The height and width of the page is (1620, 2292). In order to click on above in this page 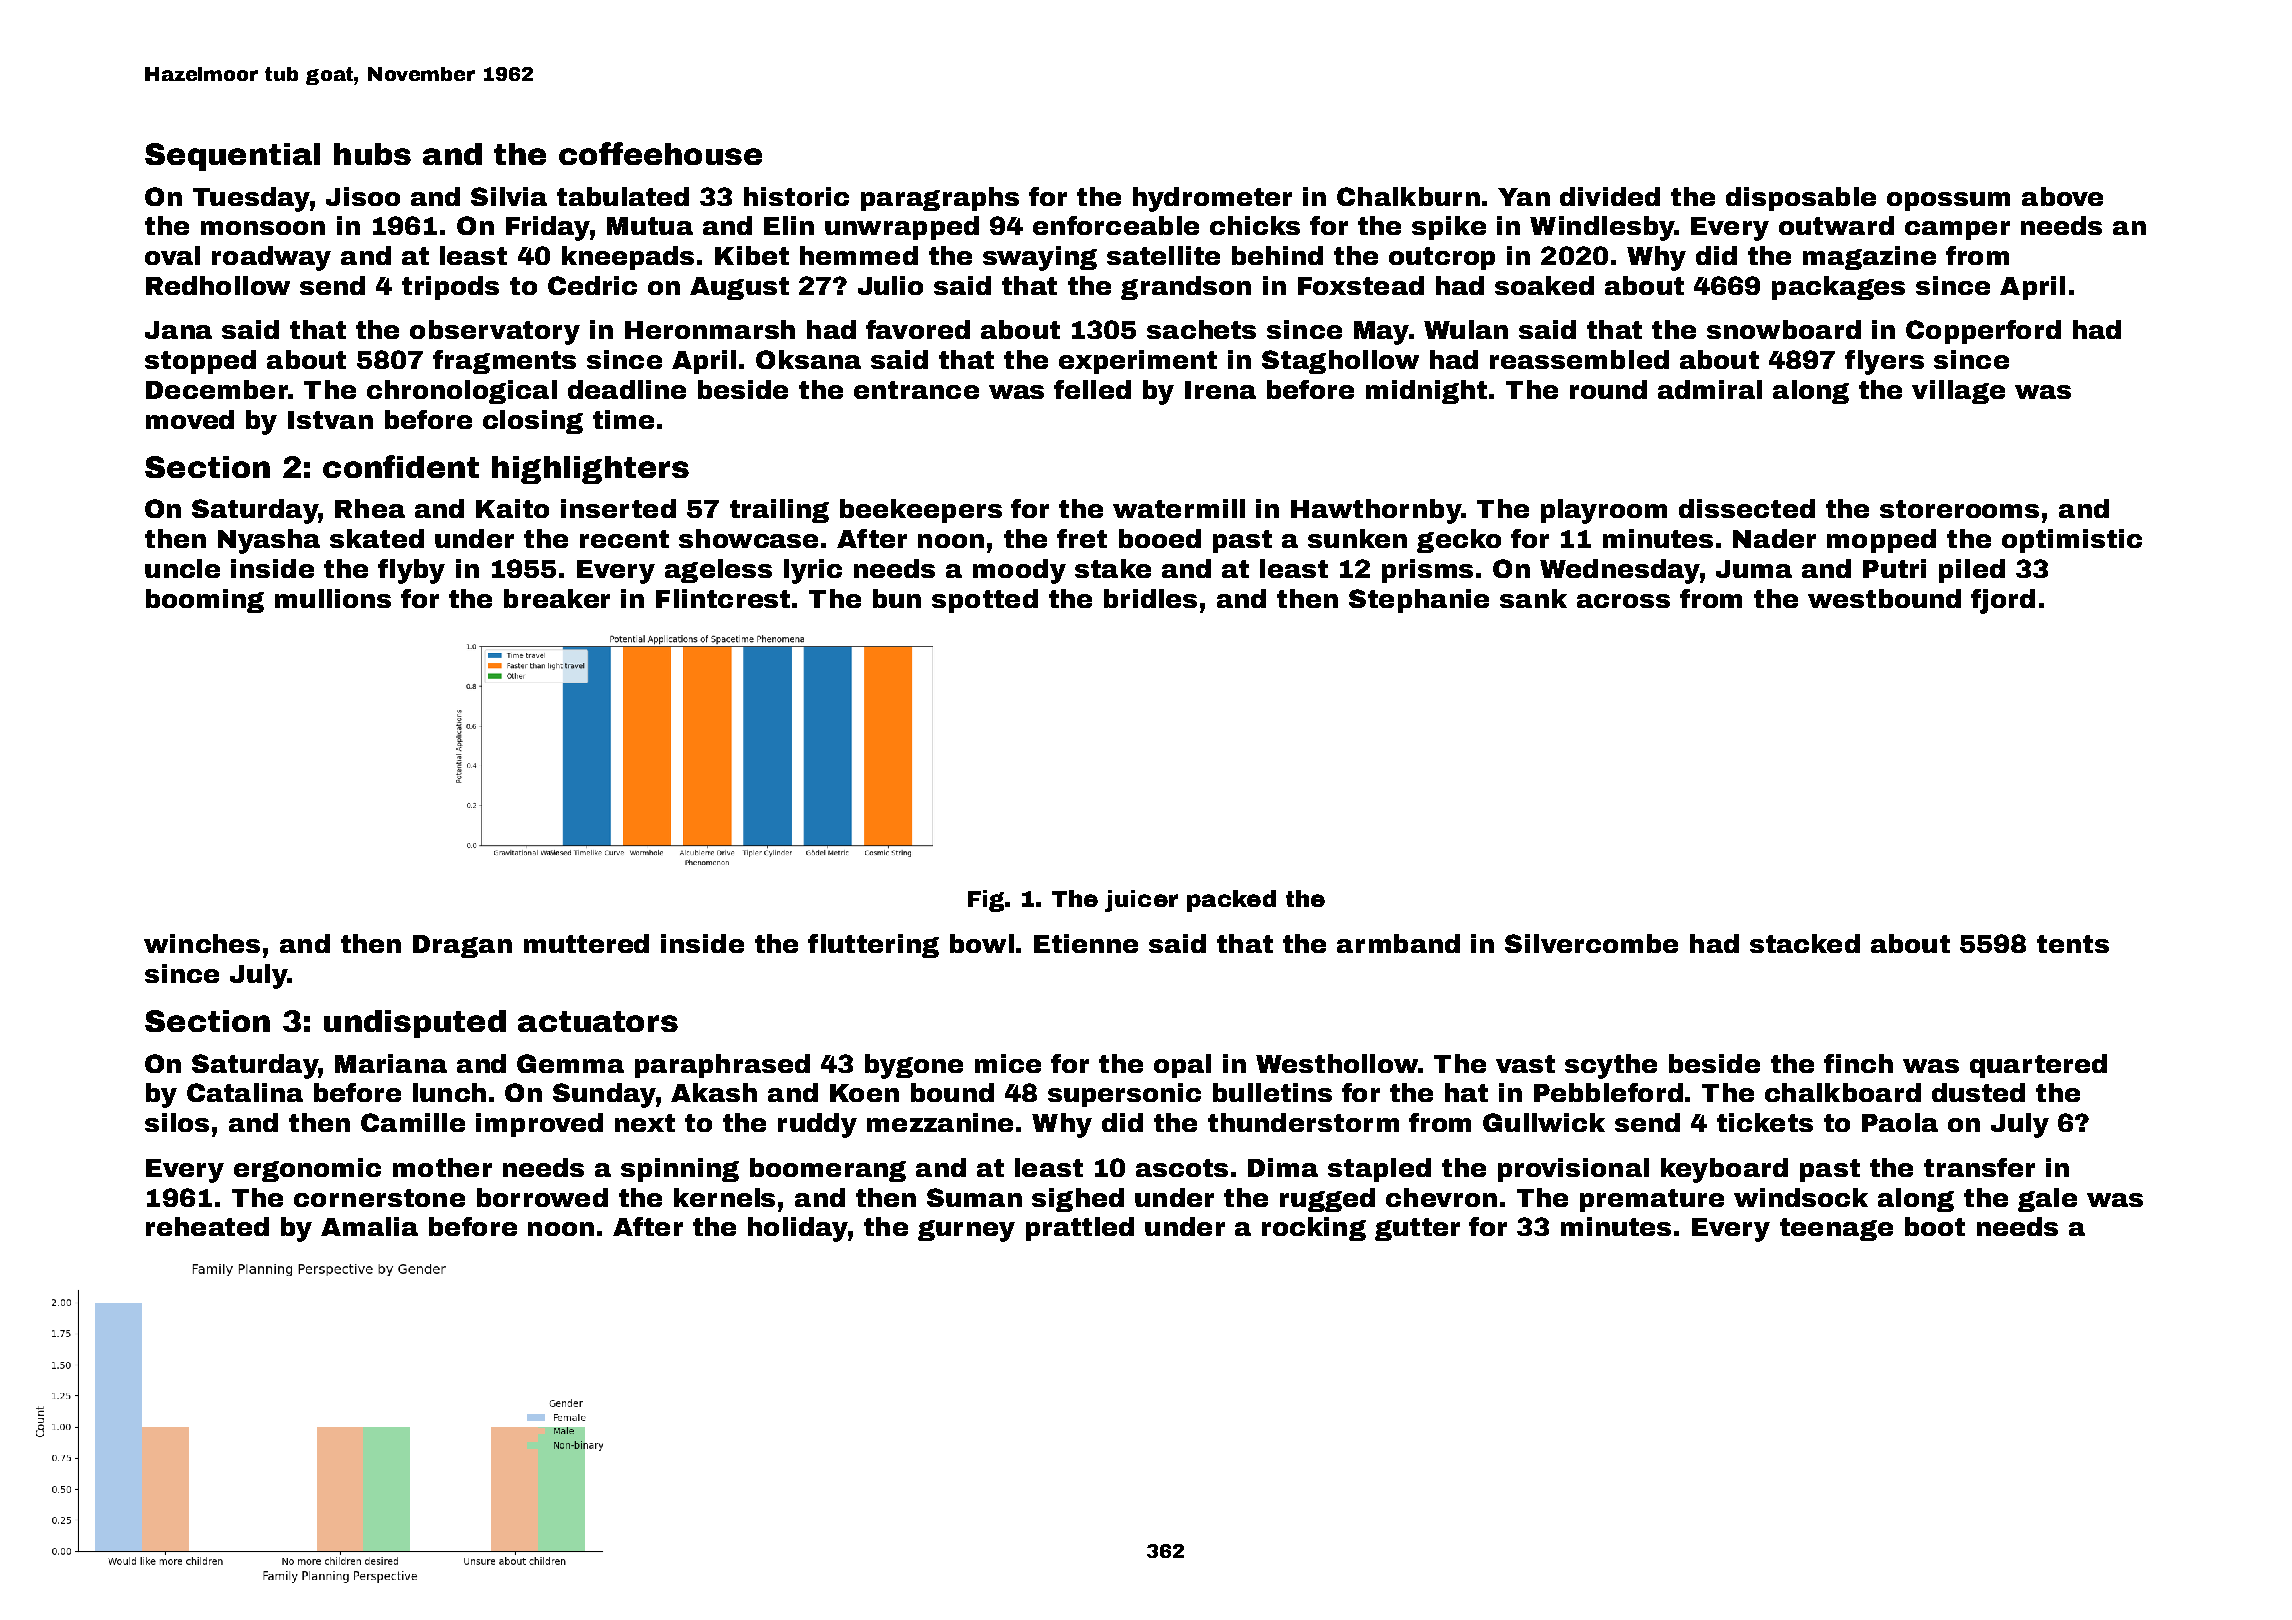, I will do `click(2062, 196)`.
